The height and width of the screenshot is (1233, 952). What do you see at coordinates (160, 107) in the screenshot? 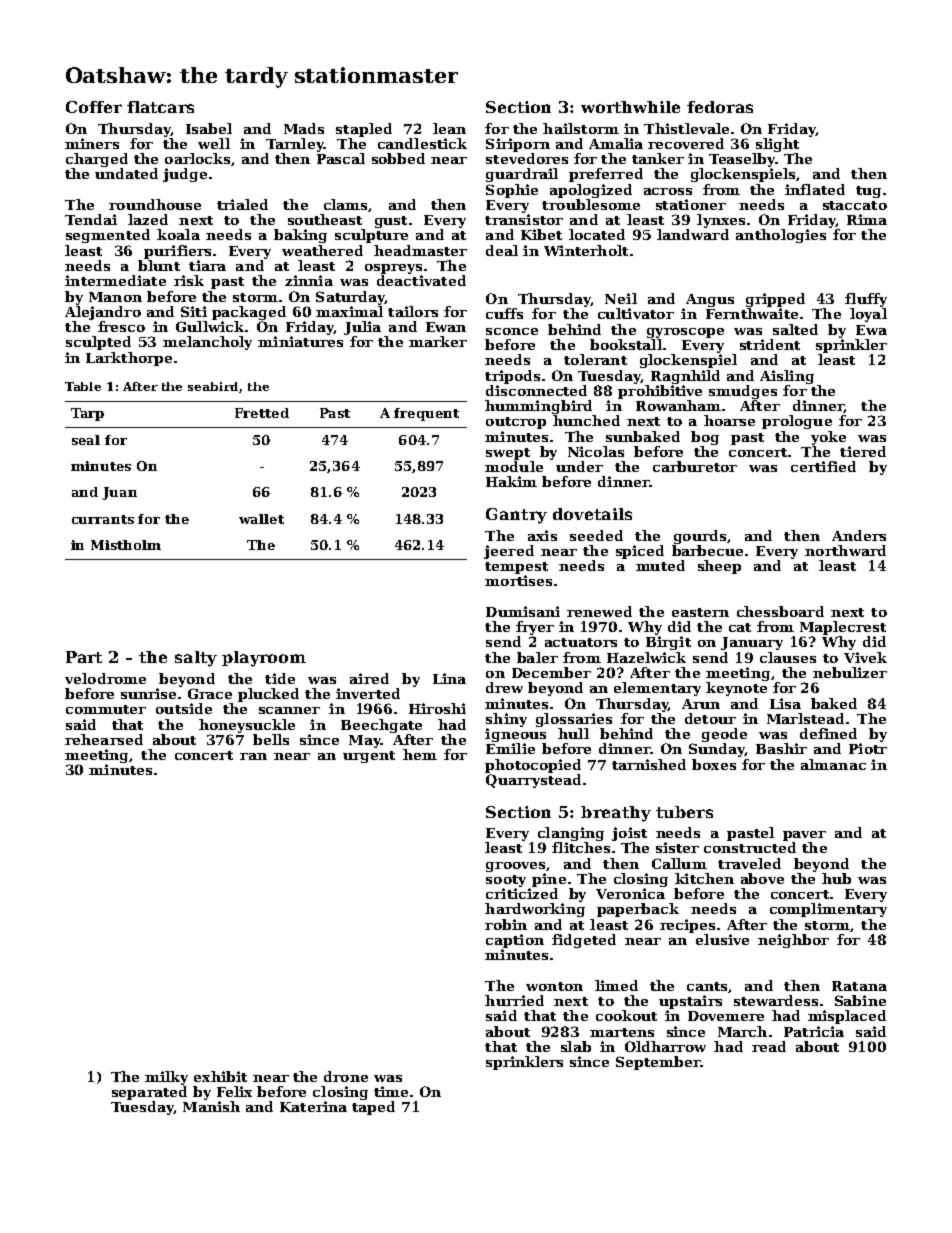
I see `flatcars` at bounding box center [160, 107].
